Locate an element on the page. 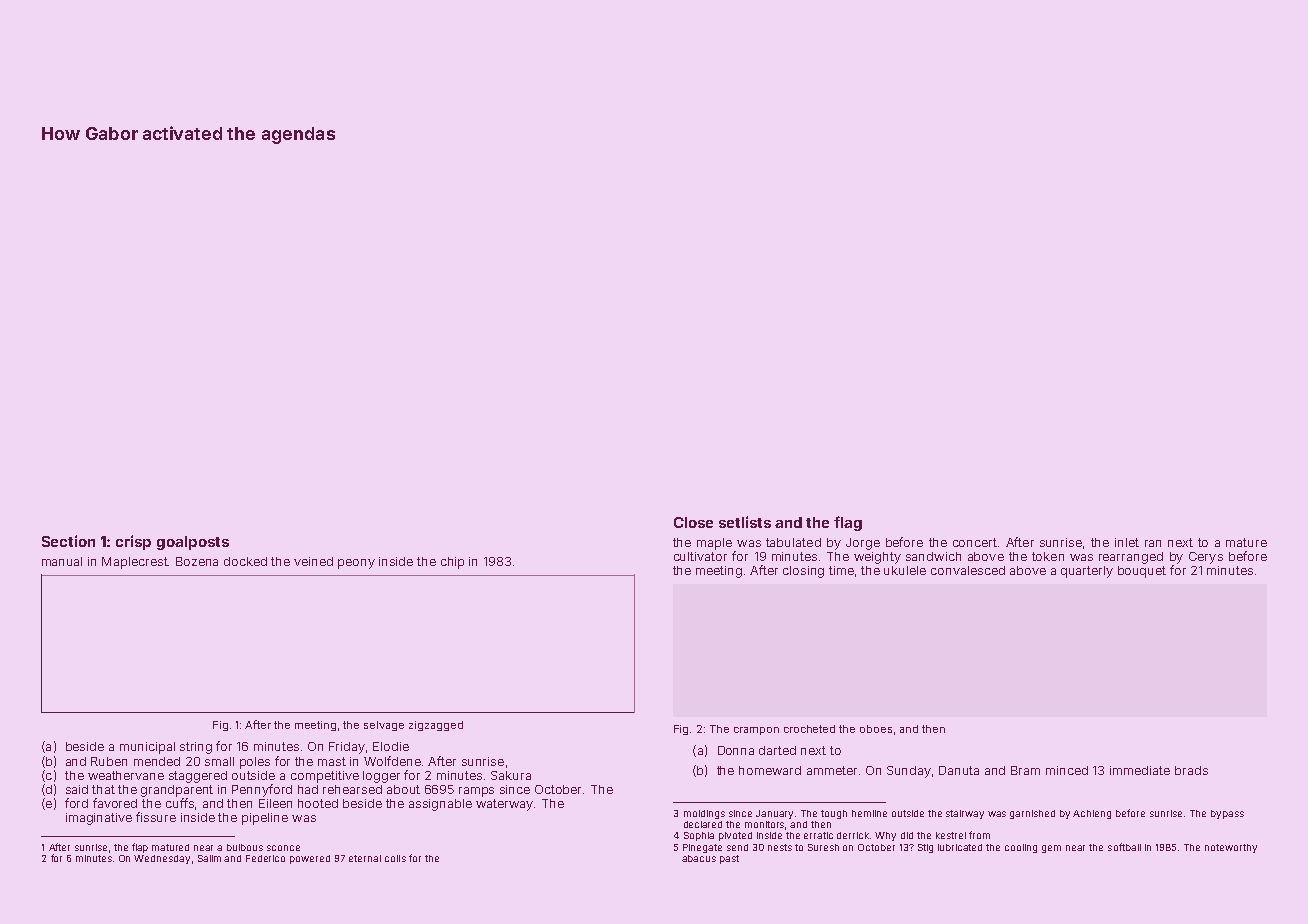 This page has width=1308, height=924. moldings is located at coordinates (704, 814).
